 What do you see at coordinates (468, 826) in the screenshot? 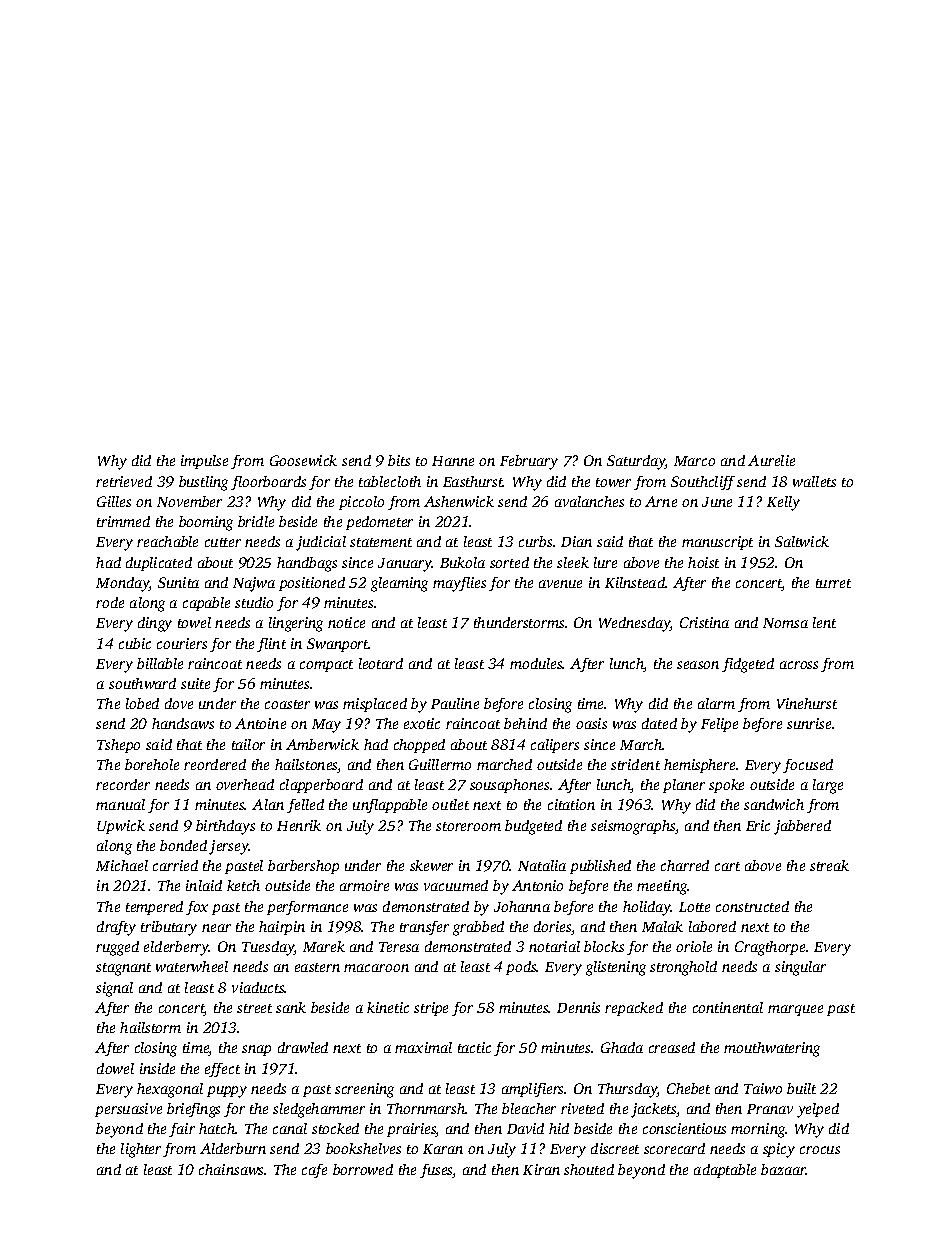
I see `storeroom` at bounding box center [468, 826].
